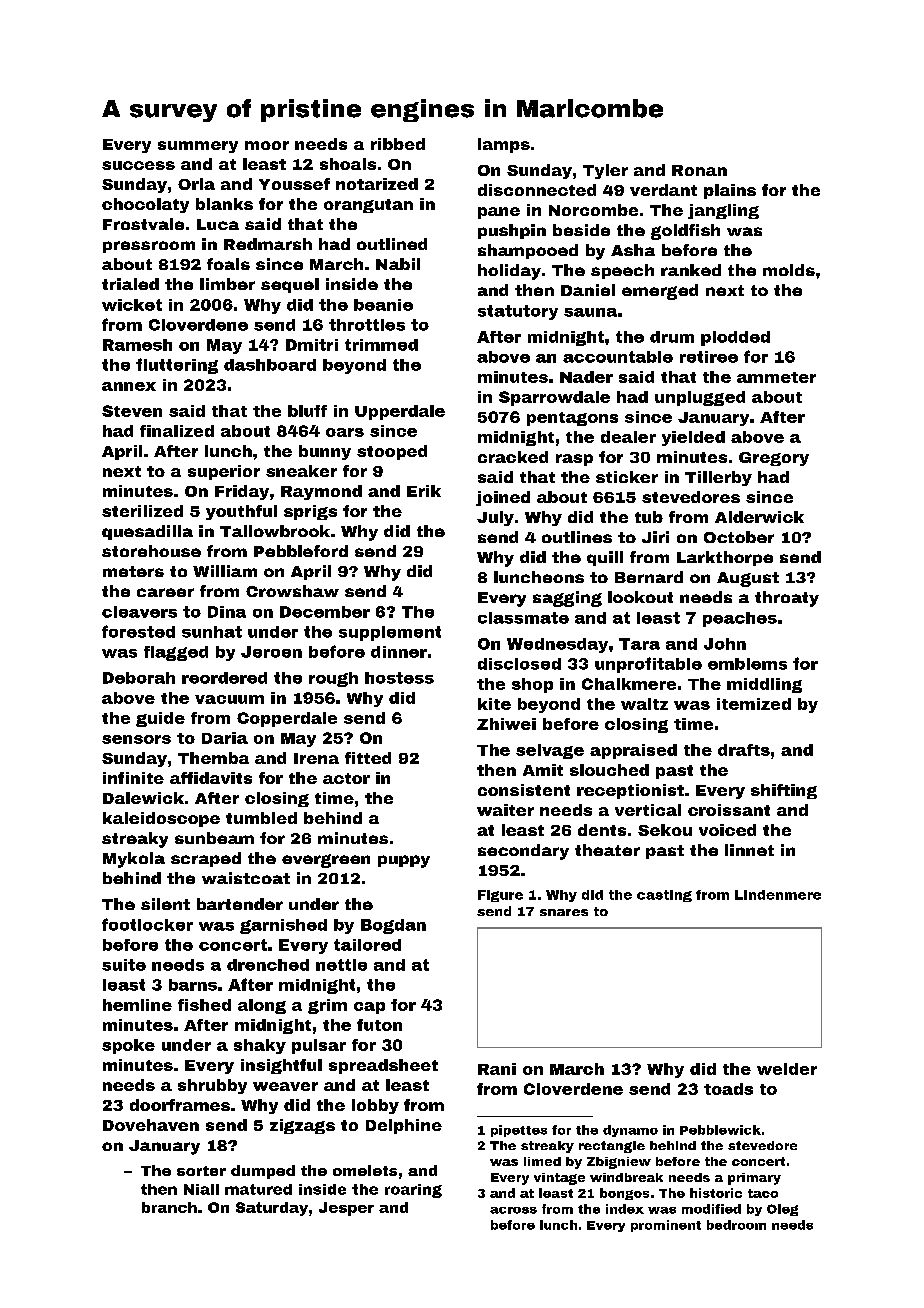 The image size is (924, 1308). What do you see at coordinates (169, 1207) in the screenshot?
I see `branch` at bounding box center [169, 1207].
